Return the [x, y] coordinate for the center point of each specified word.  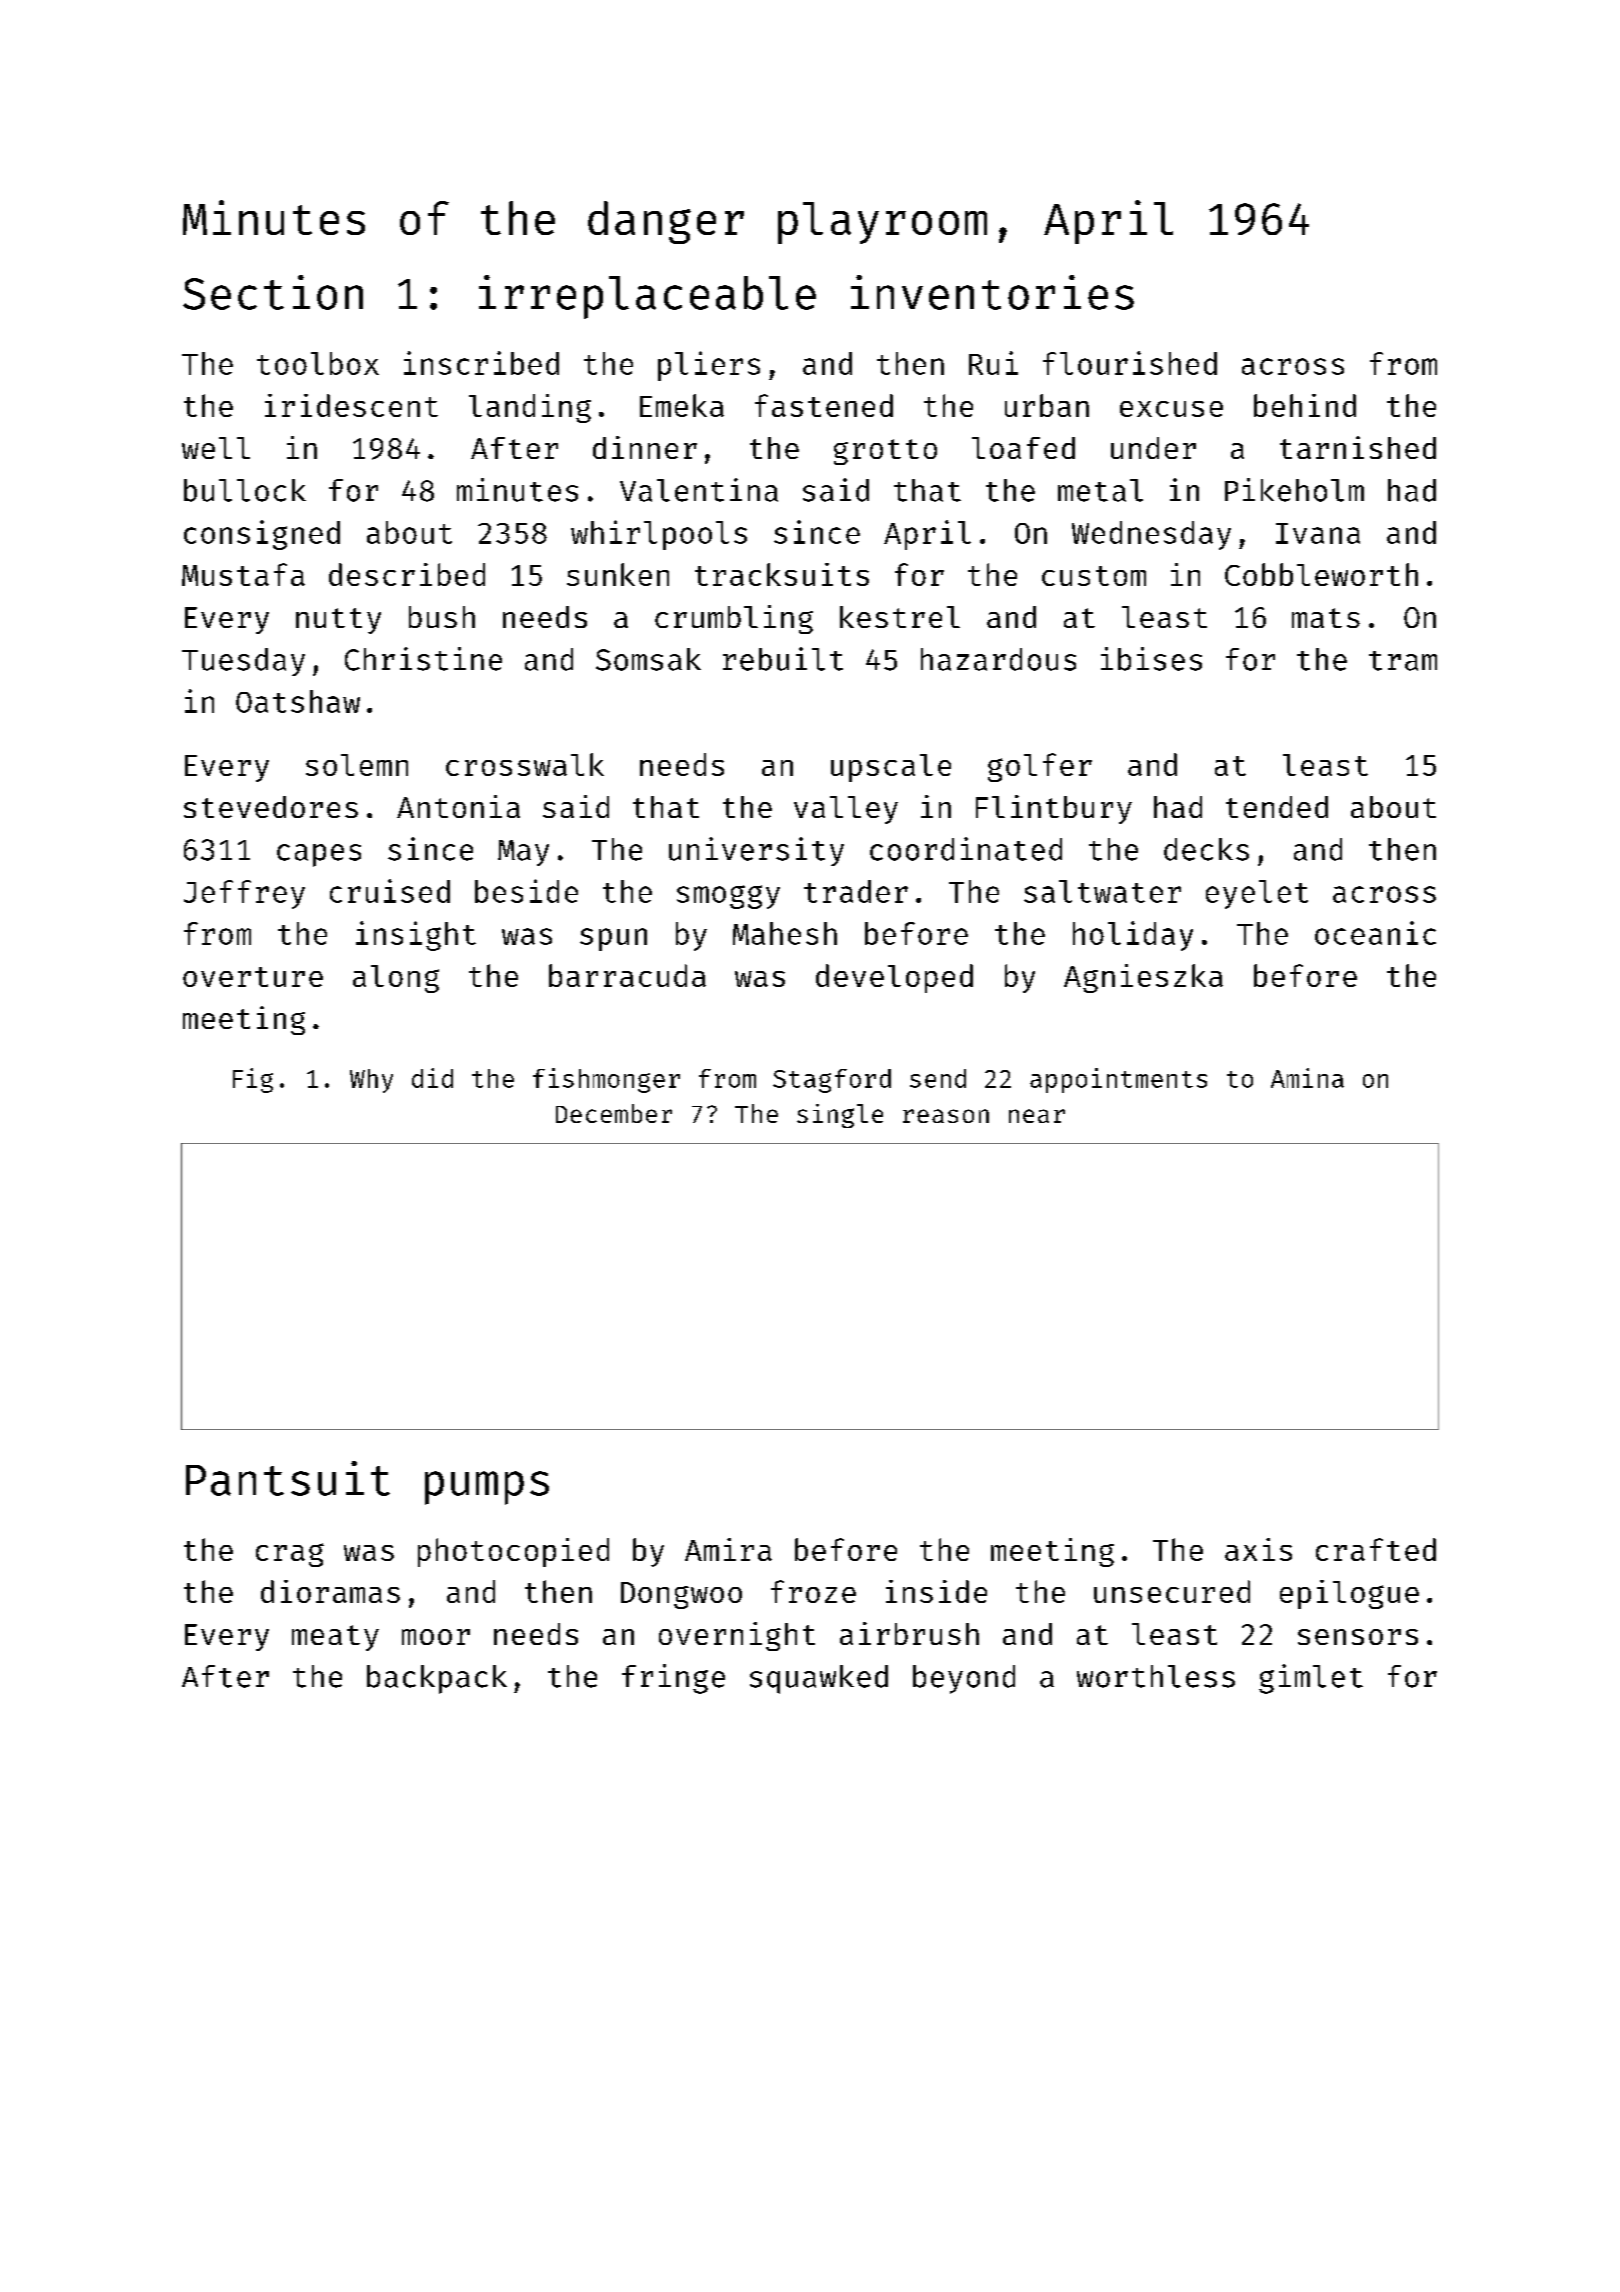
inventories [992, 292]
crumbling [734, 619]
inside [936, 1591]
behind [1305, 405]
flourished [1130, 363]
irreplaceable [647, 297]
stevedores [271, 807]
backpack [437, 1679]
